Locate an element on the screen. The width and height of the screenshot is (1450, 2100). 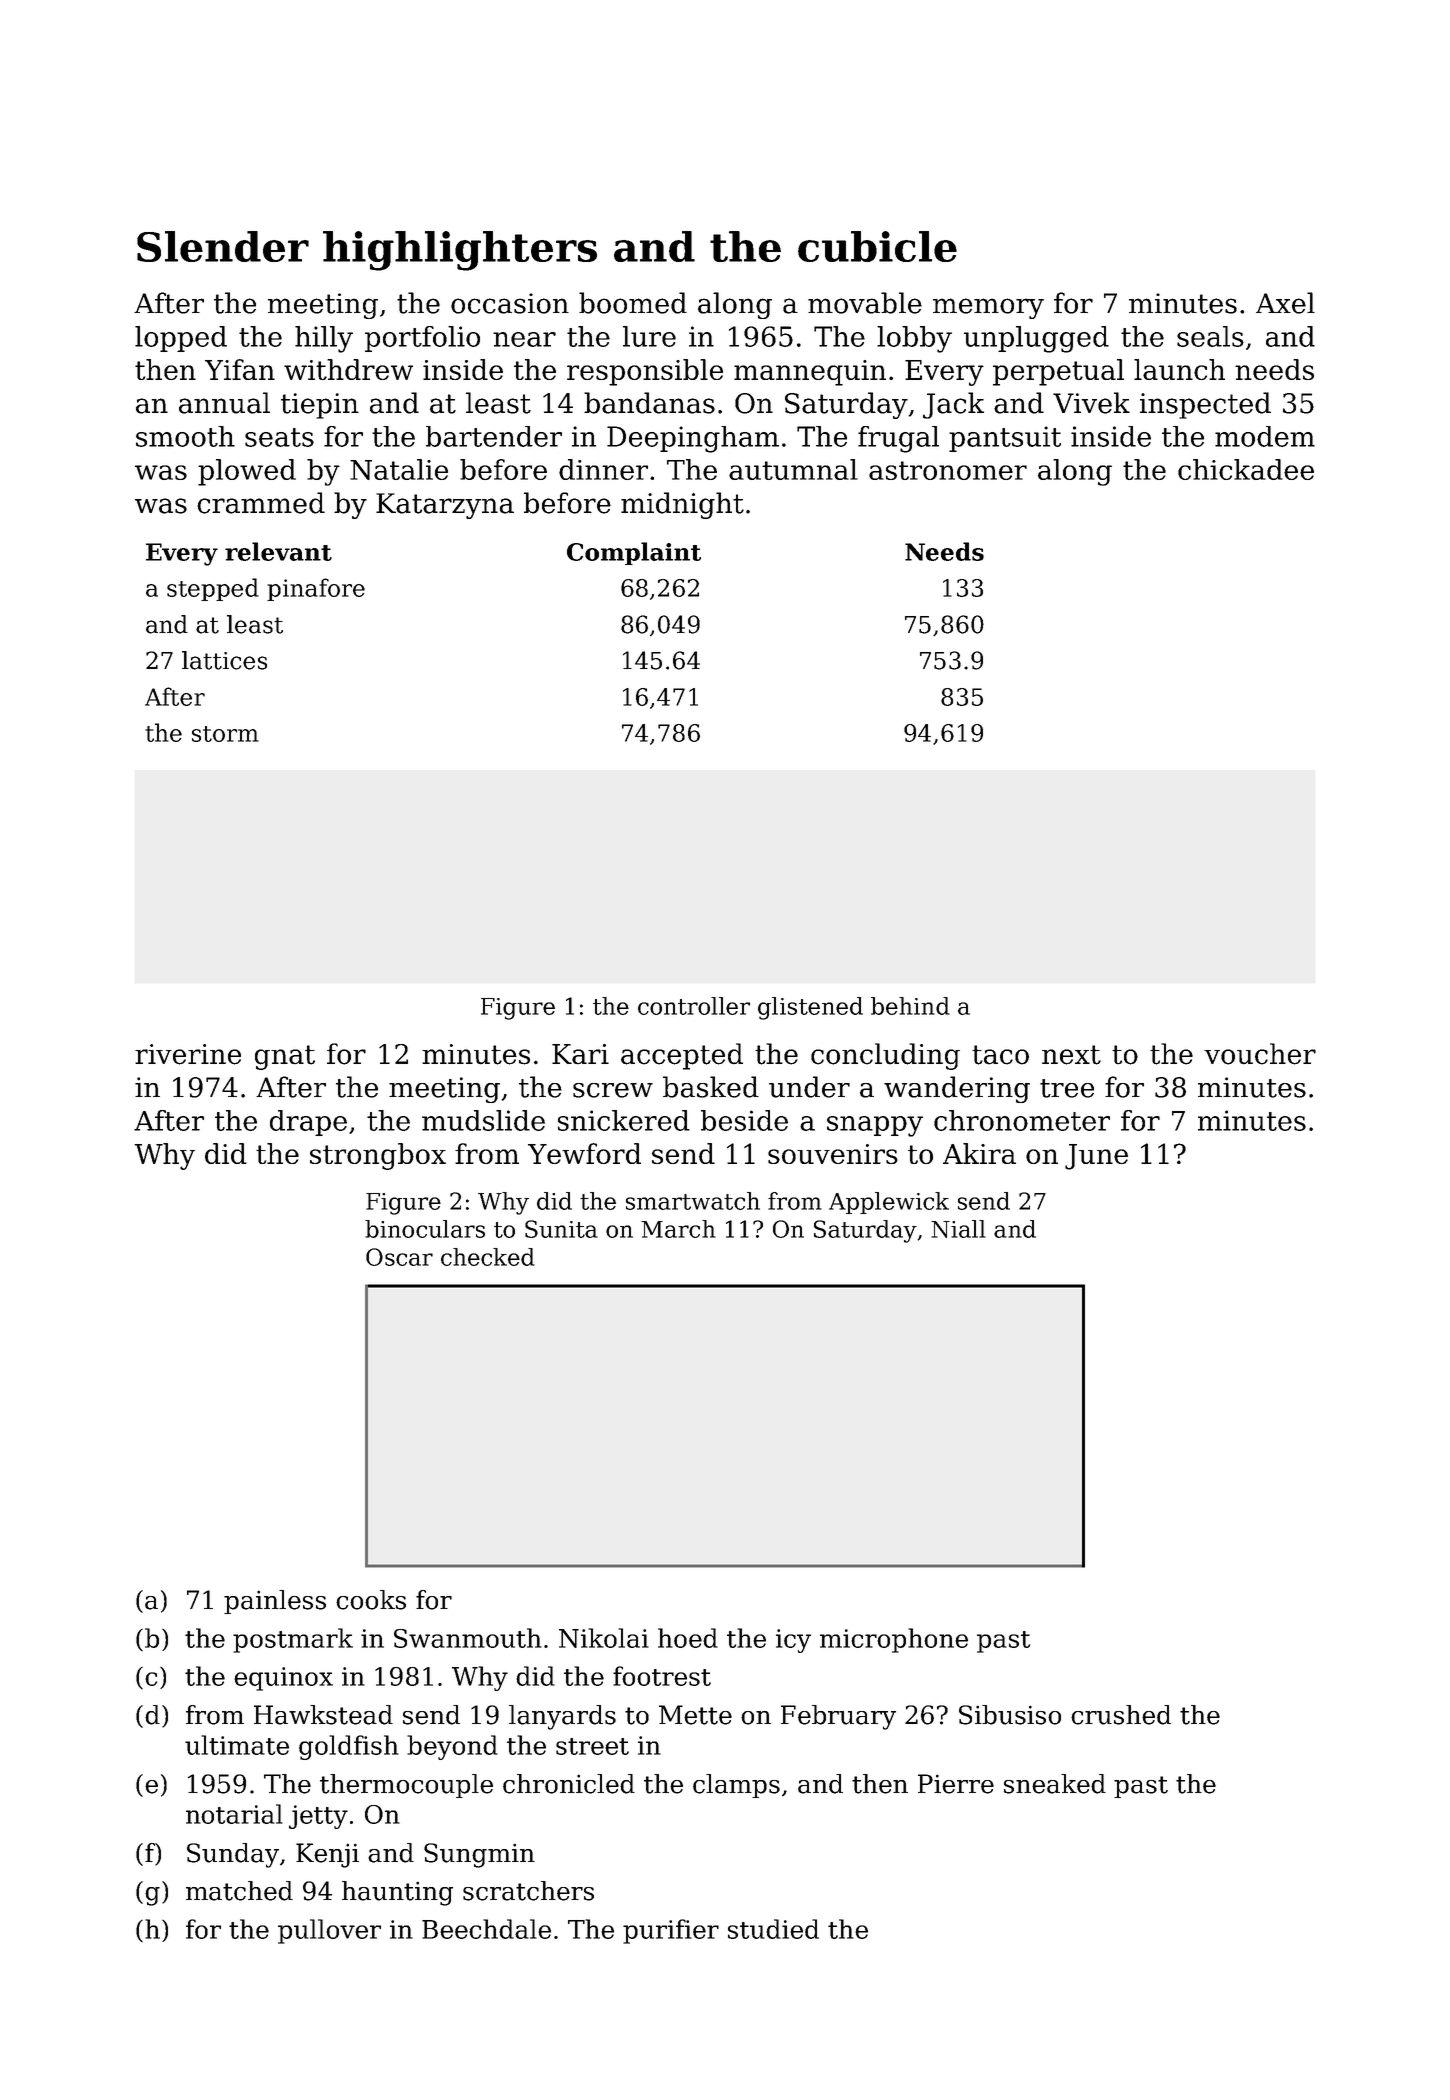
beside is located at coordinates (744, 1120).
